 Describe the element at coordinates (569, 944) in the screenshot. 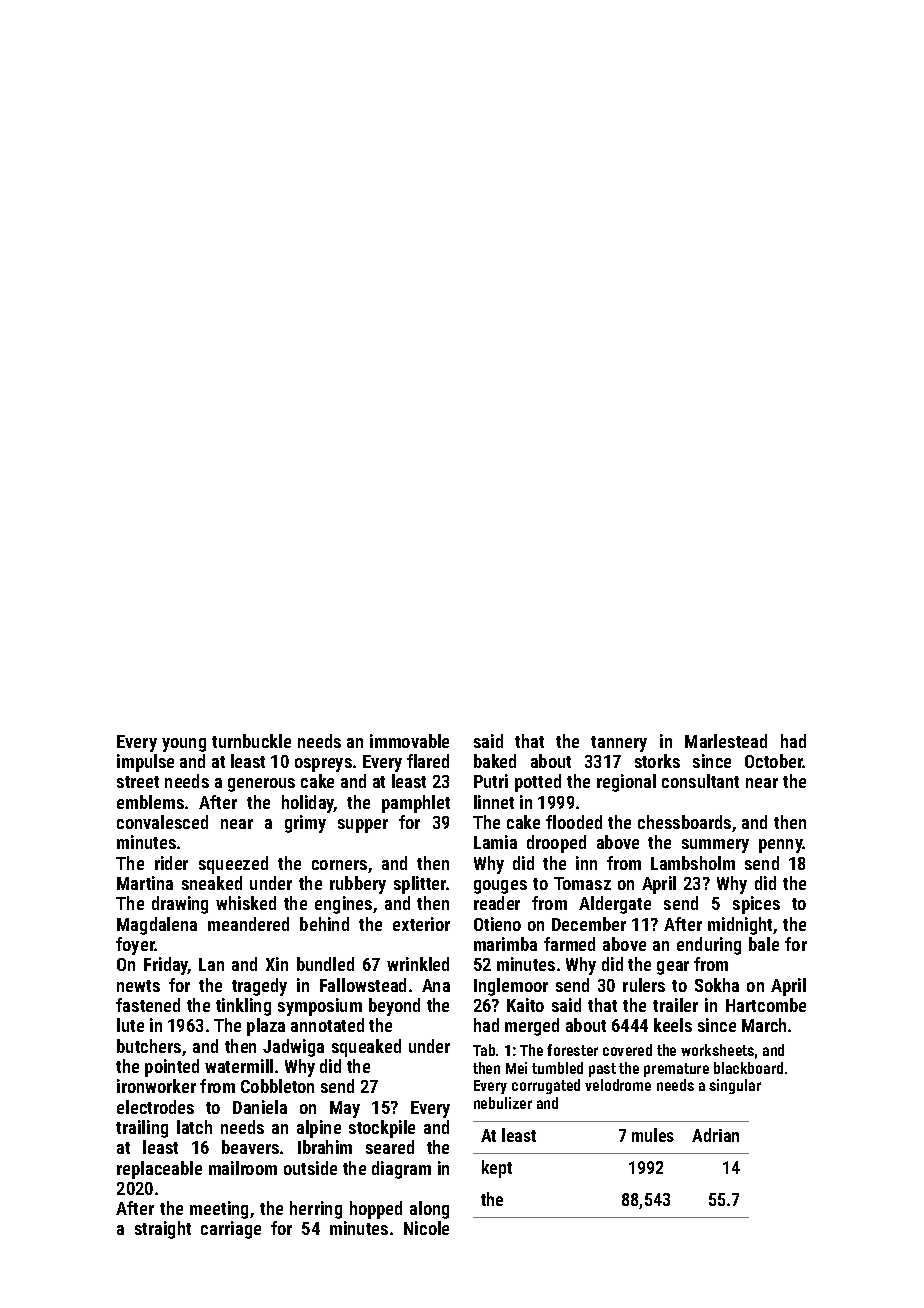

I see `farmed` at that location.
